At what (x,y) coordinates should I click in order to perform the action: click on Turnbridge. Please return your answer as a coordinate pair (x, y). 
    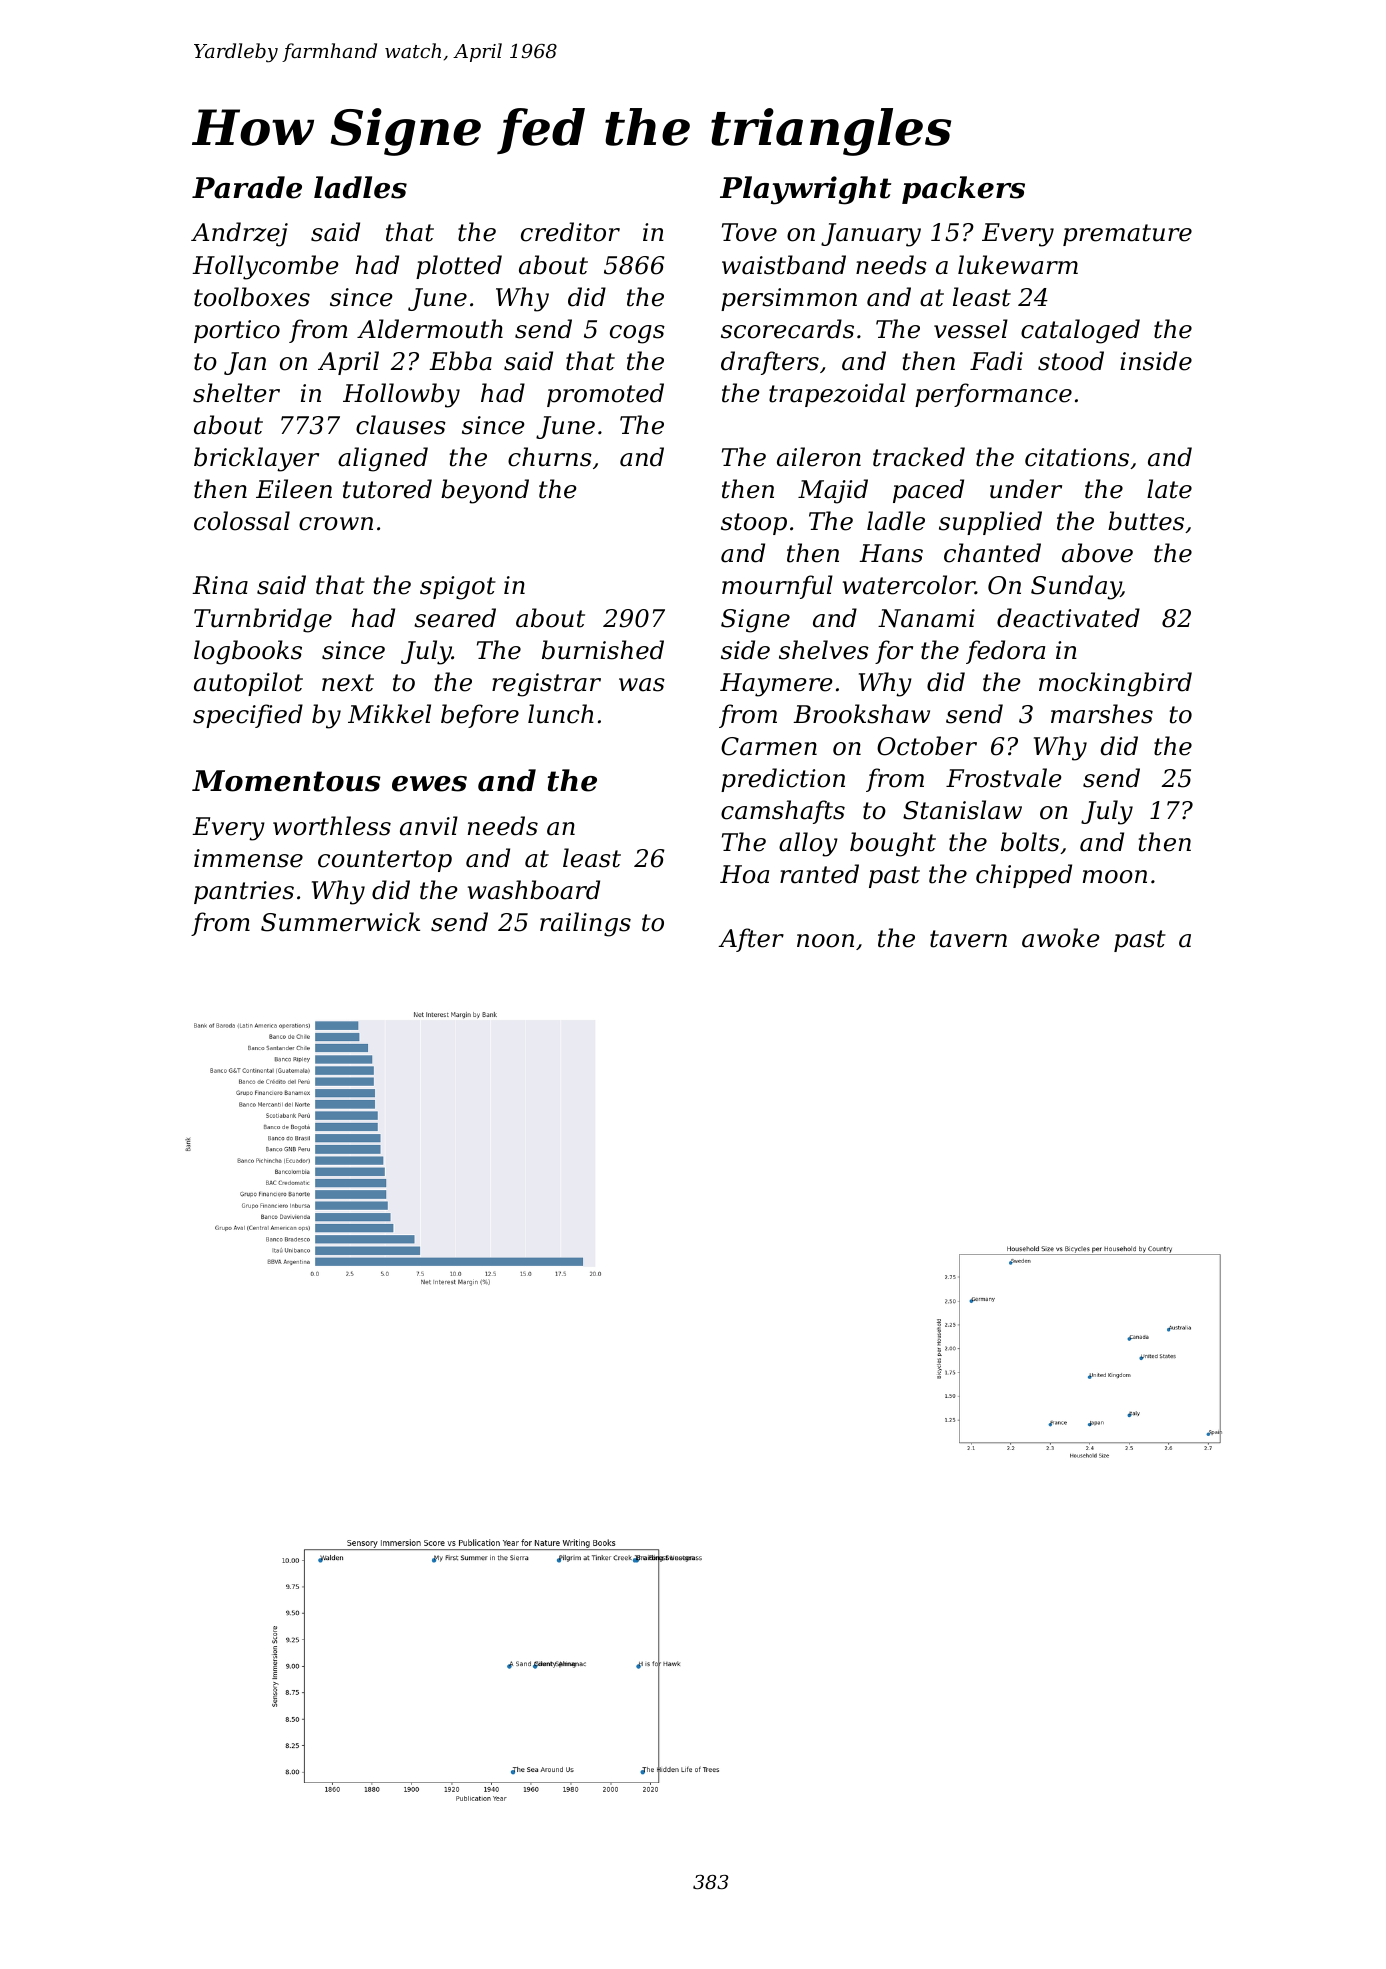
    Looking at the image, I should click on (263, 620).
